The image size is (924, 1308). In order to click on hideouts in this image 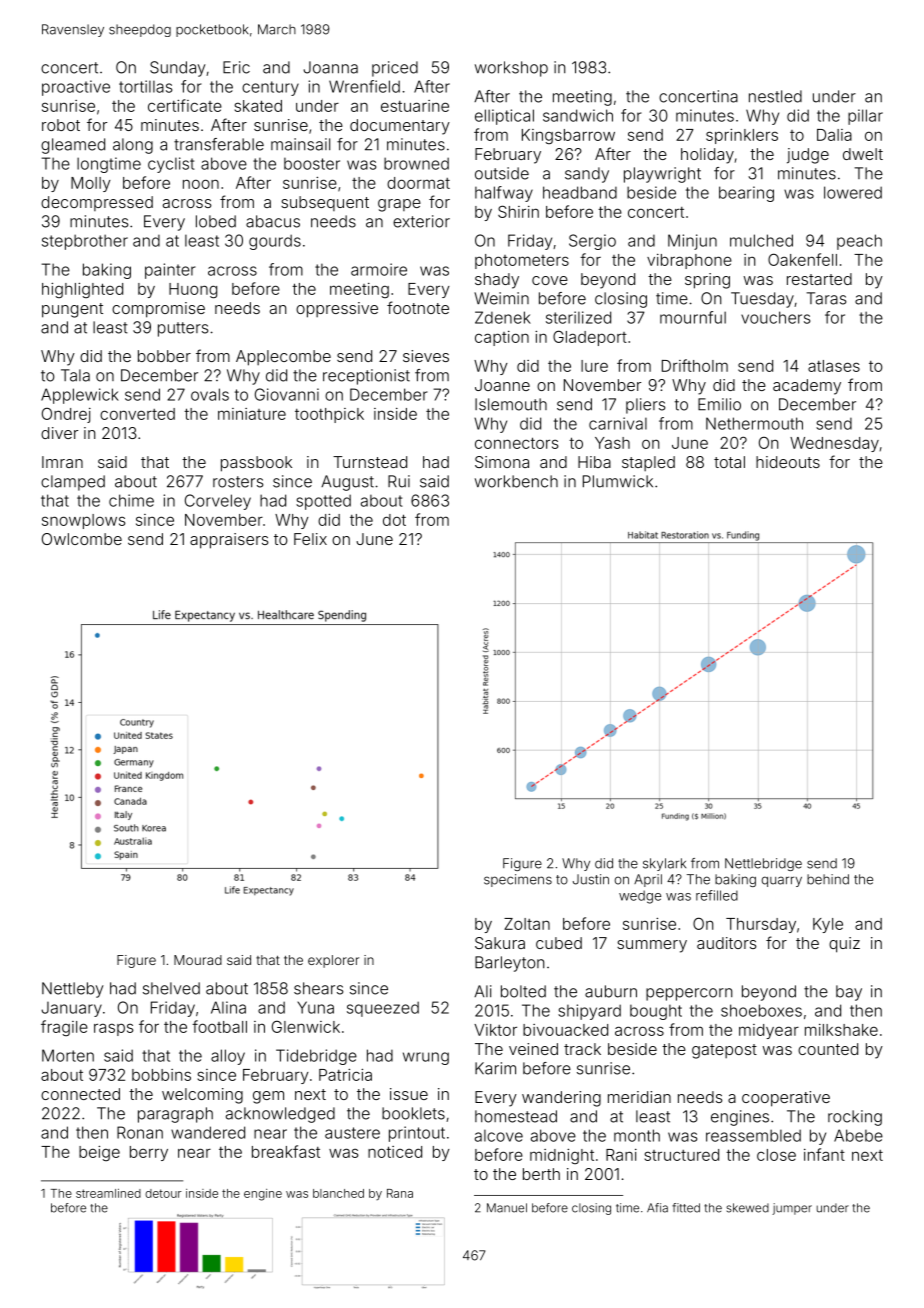, I will do `click(788, 462)`.
